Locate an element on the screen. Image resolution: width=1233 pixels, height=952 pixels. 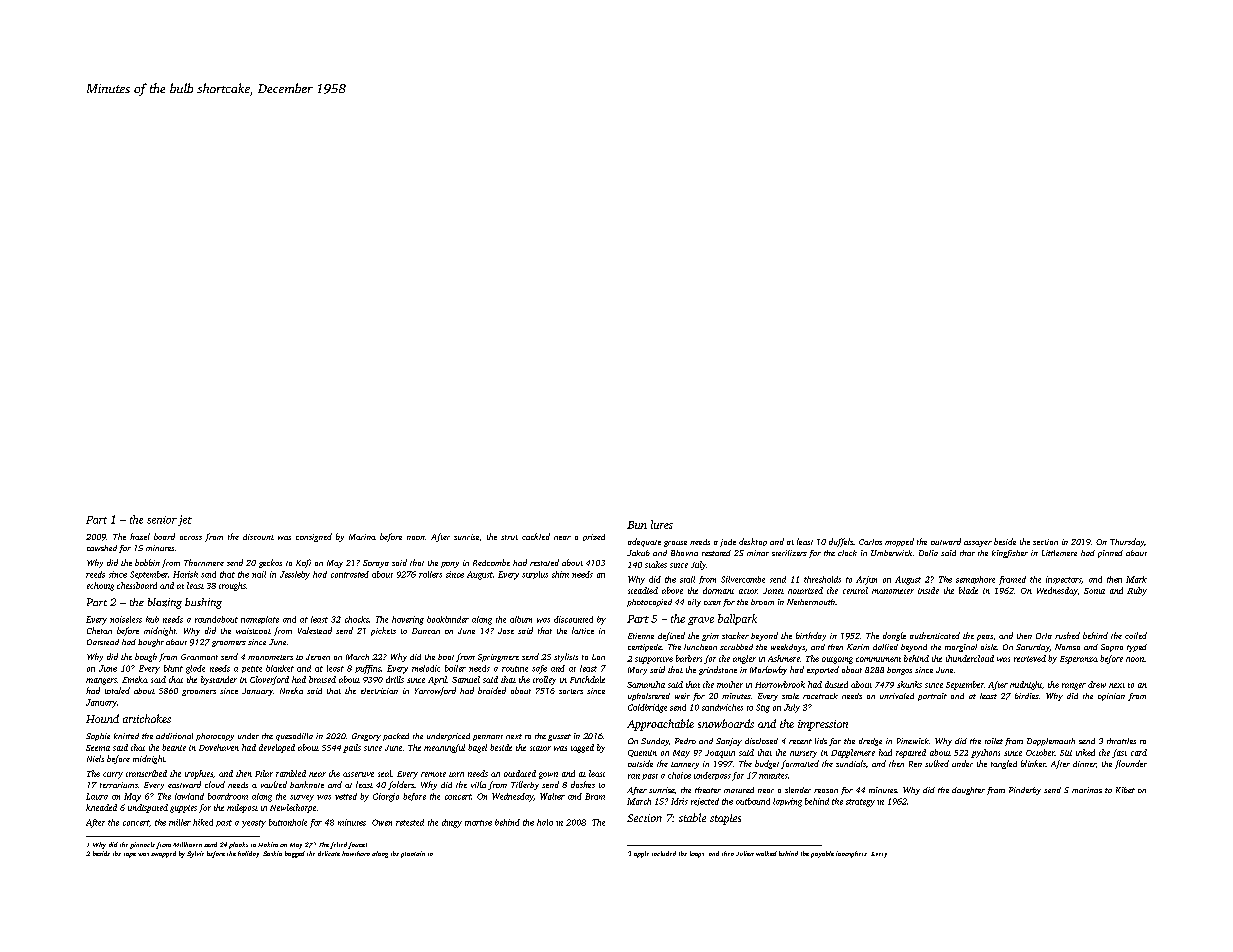
grouse is located at coordinates (675, 544).
